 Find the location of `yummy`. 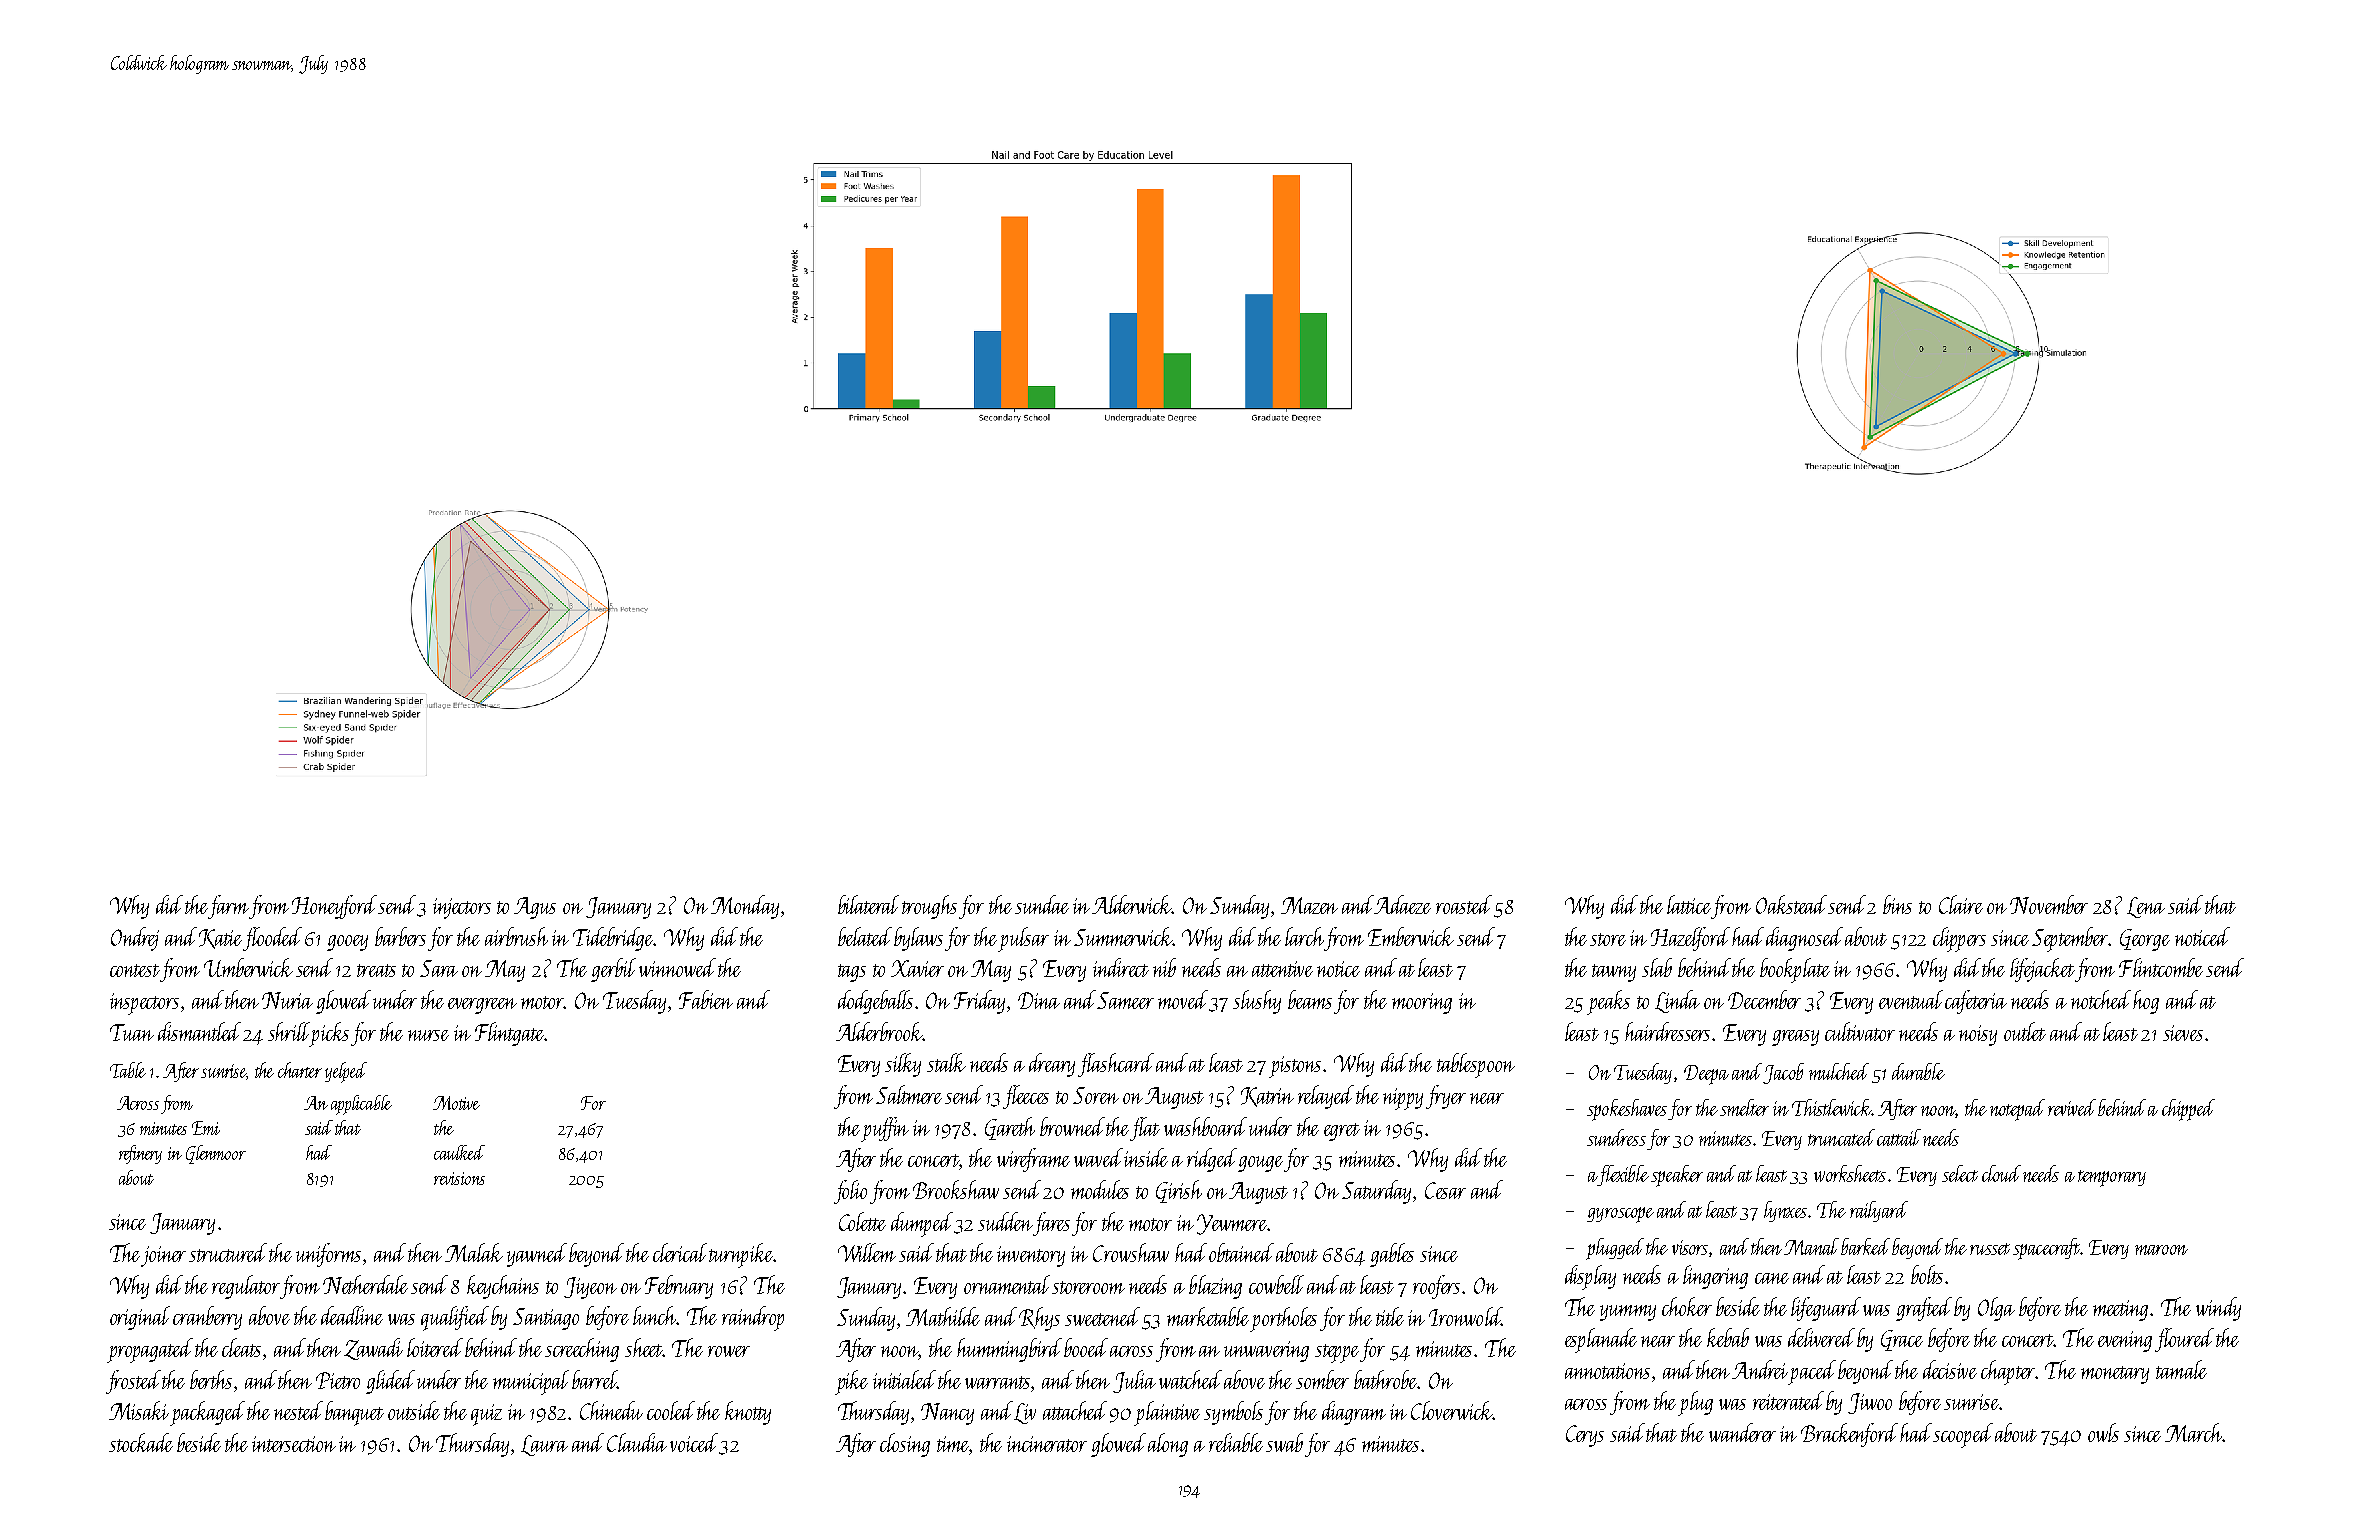

yummy is located at coordinates (1628, 1313).
